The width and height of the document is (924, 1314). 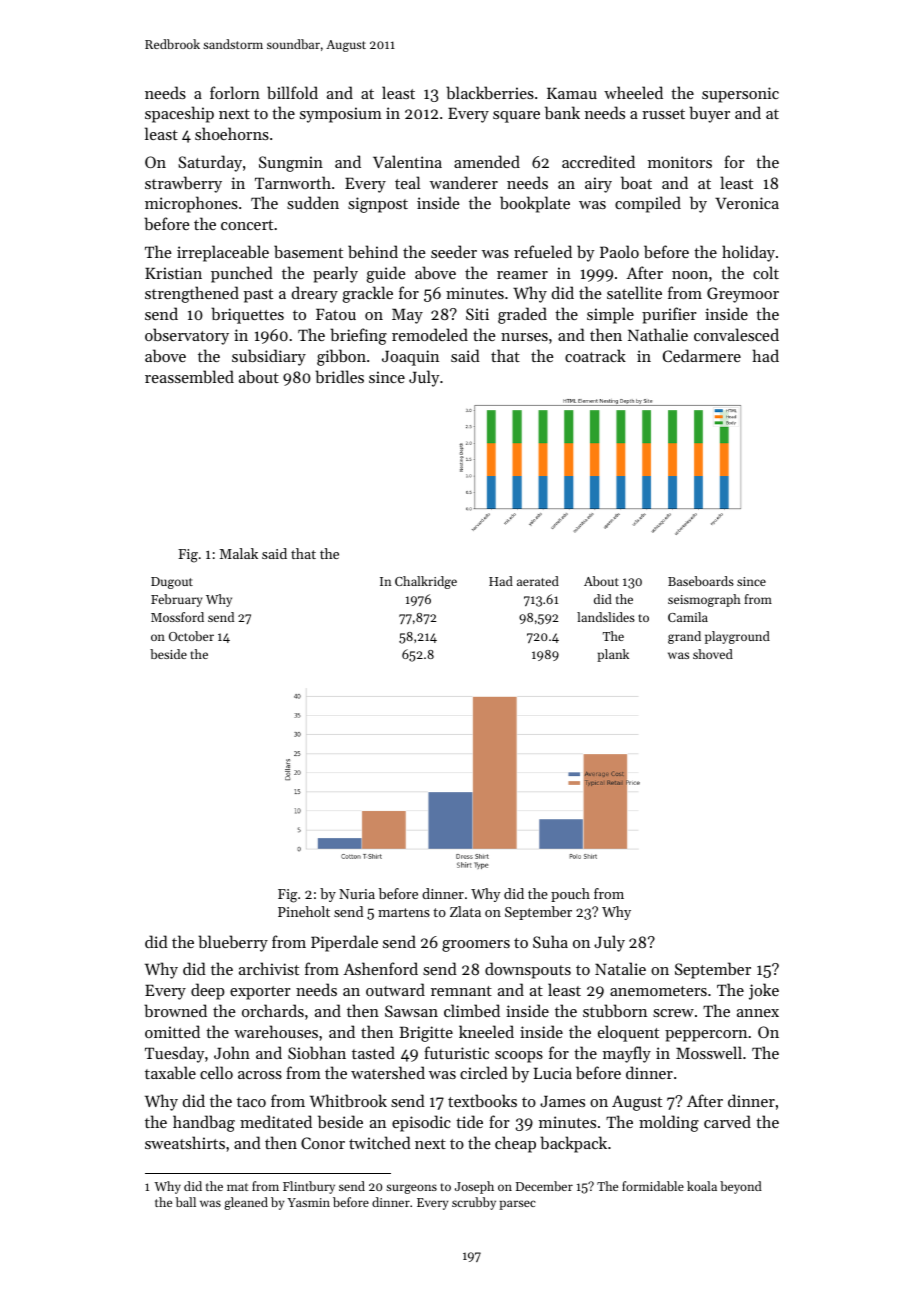 What do you see at coordinates (177, 617) in the document?
I see `Mossford` at bounding box center [177, 617].
